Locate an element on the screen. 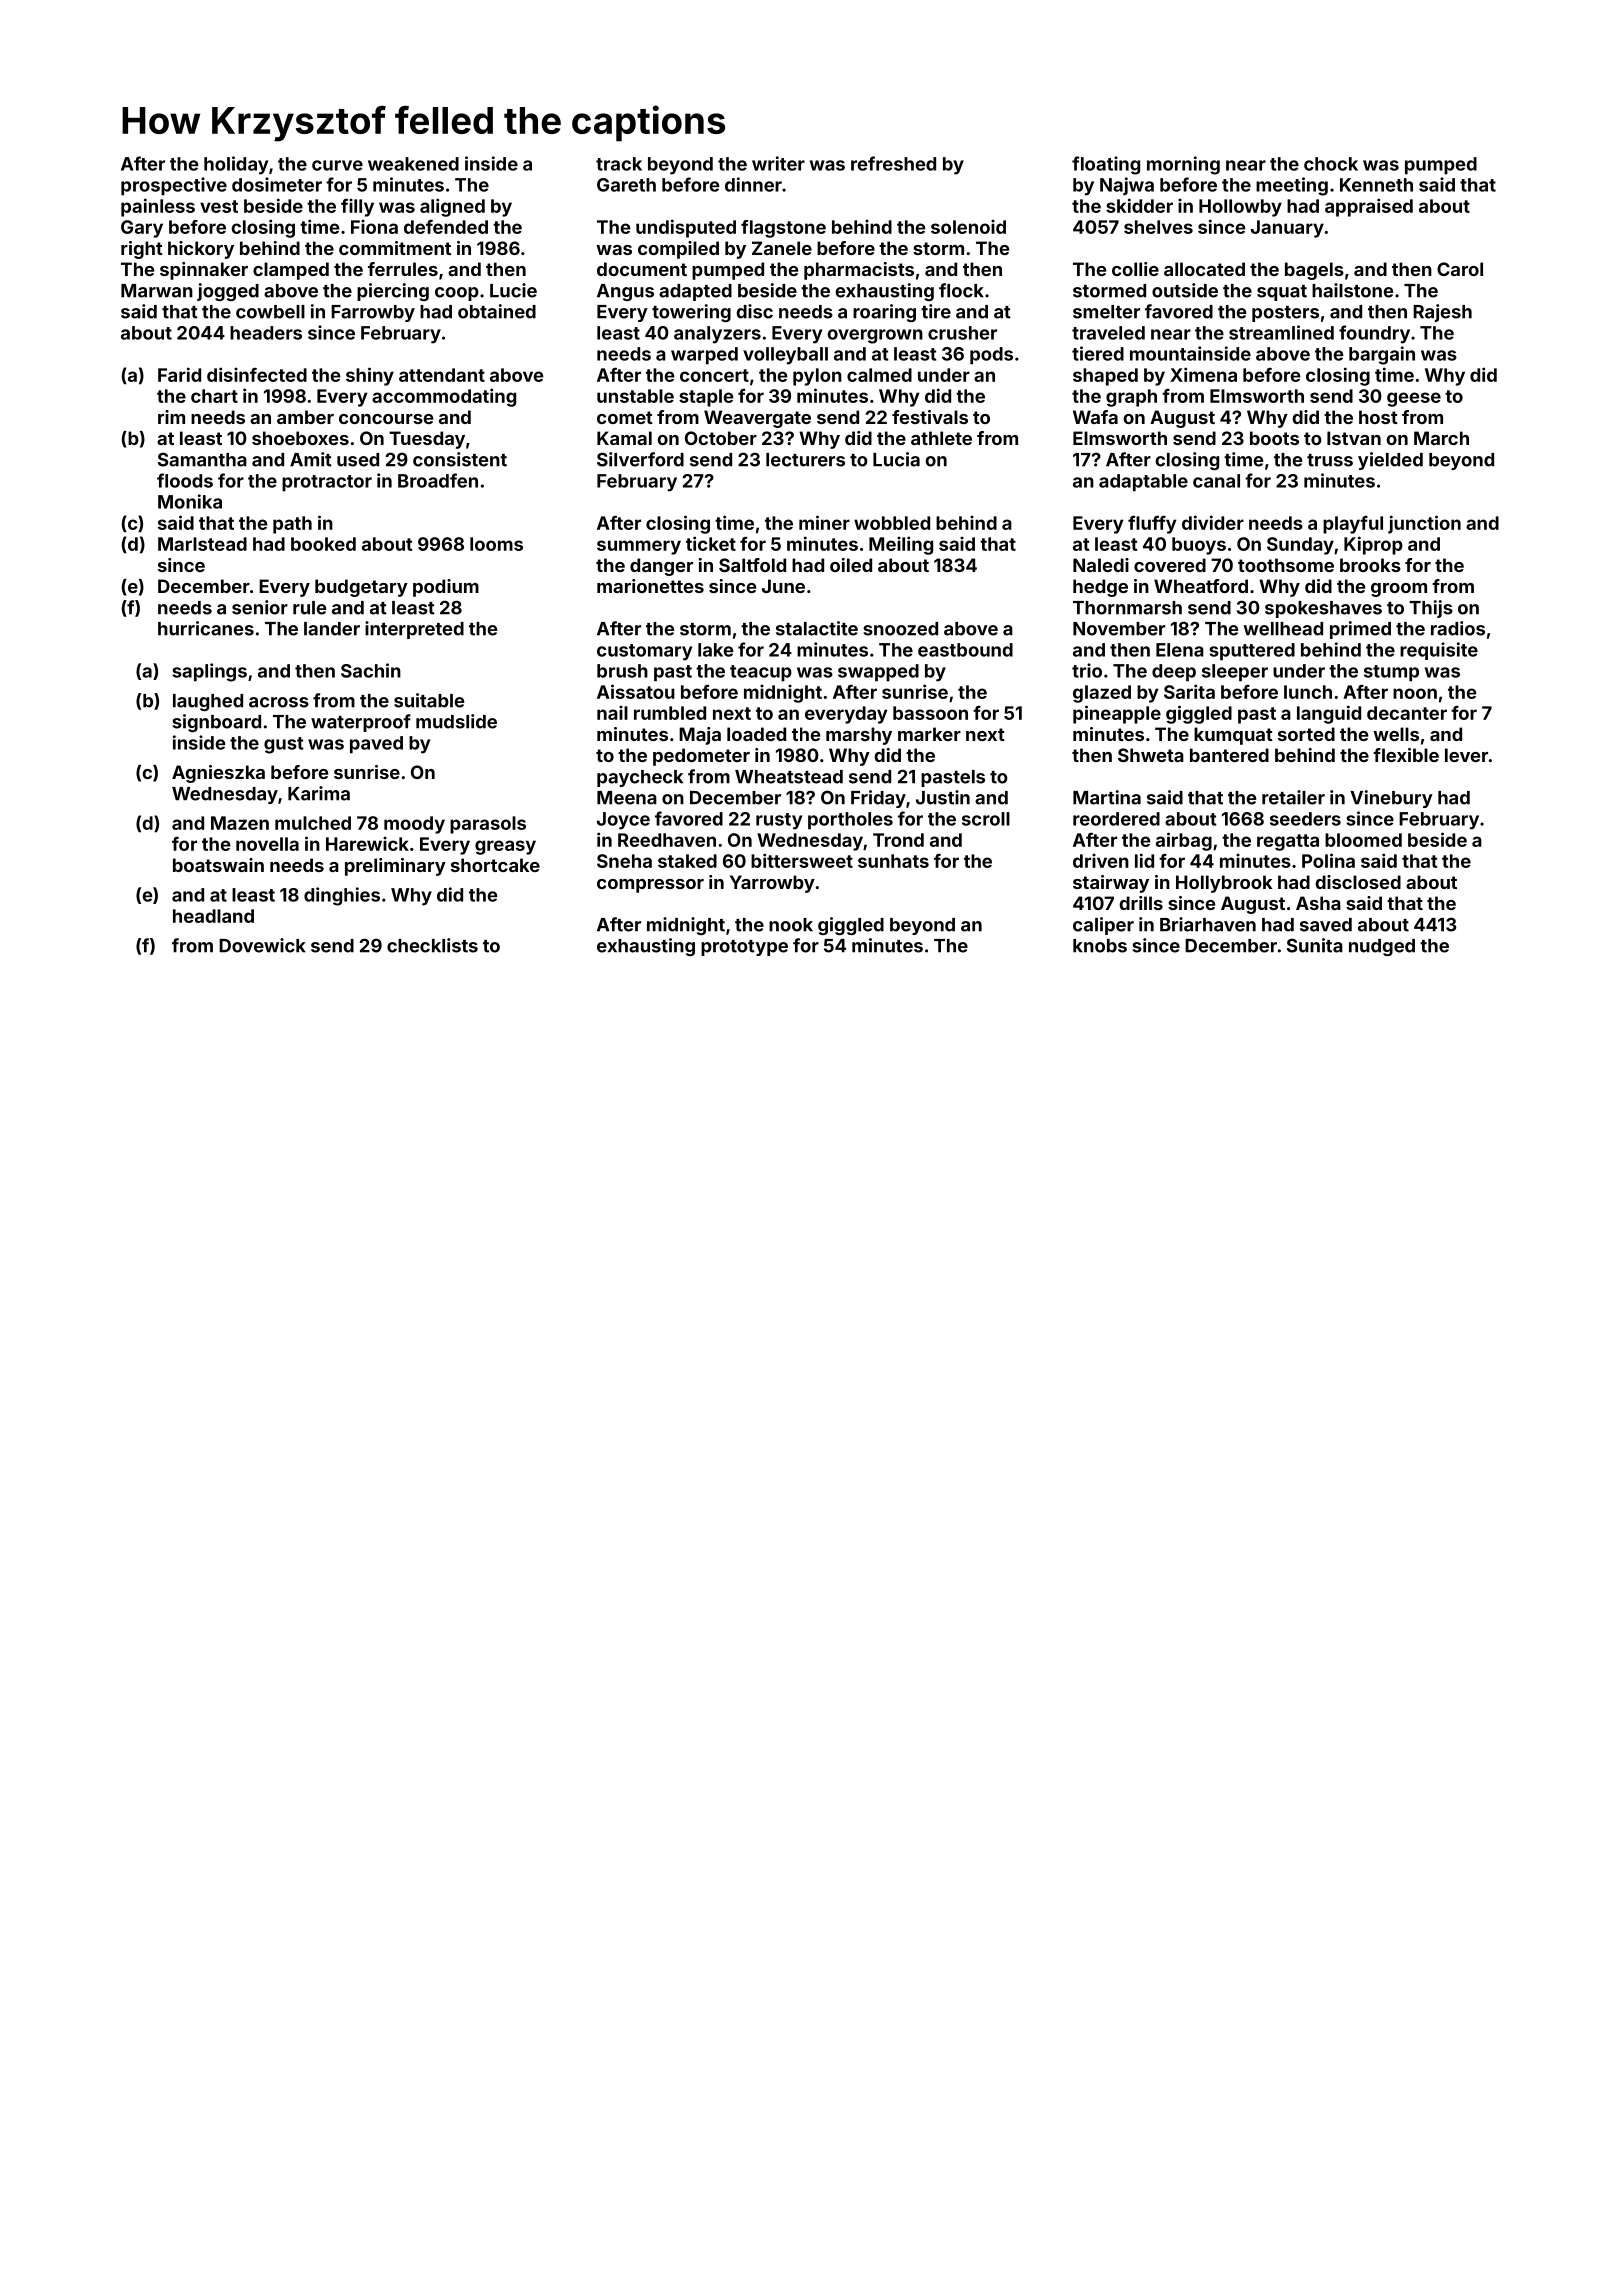 The width and height of the screenshot is (1620, 2292). moody is located at coordinates (414, 825).
